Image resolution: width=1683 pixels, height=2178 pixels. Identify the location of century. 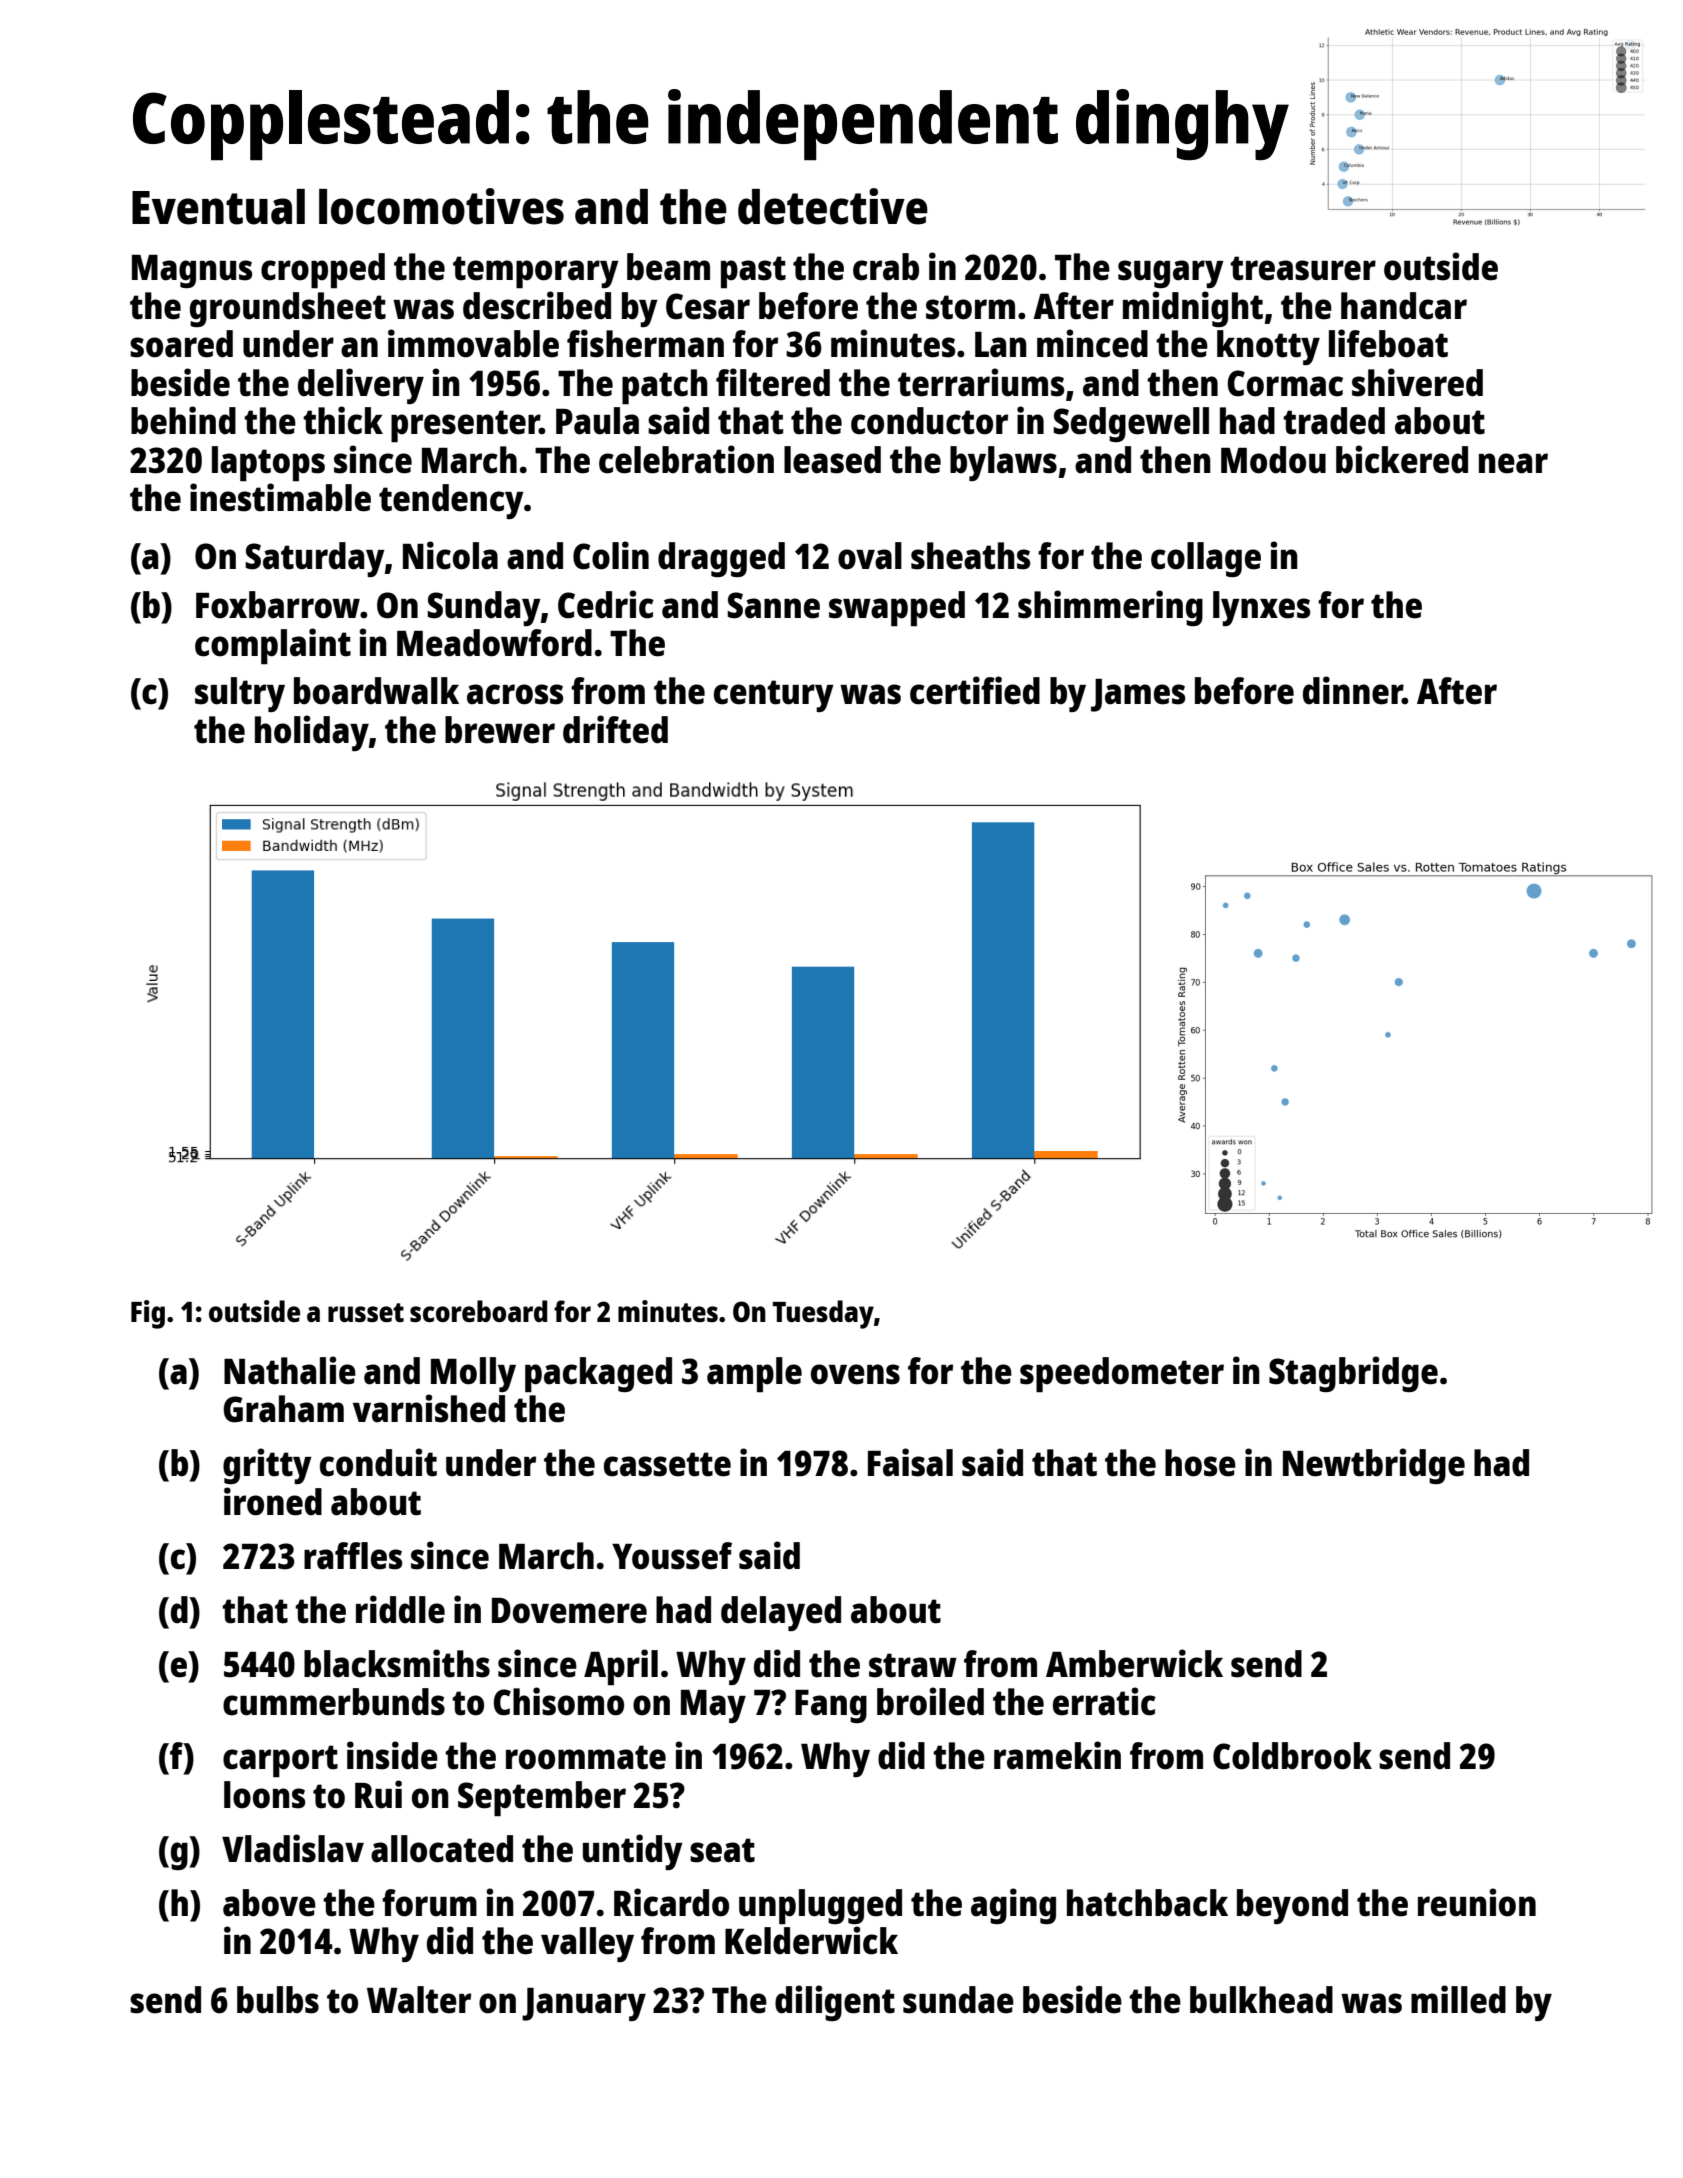
(774, 696).
